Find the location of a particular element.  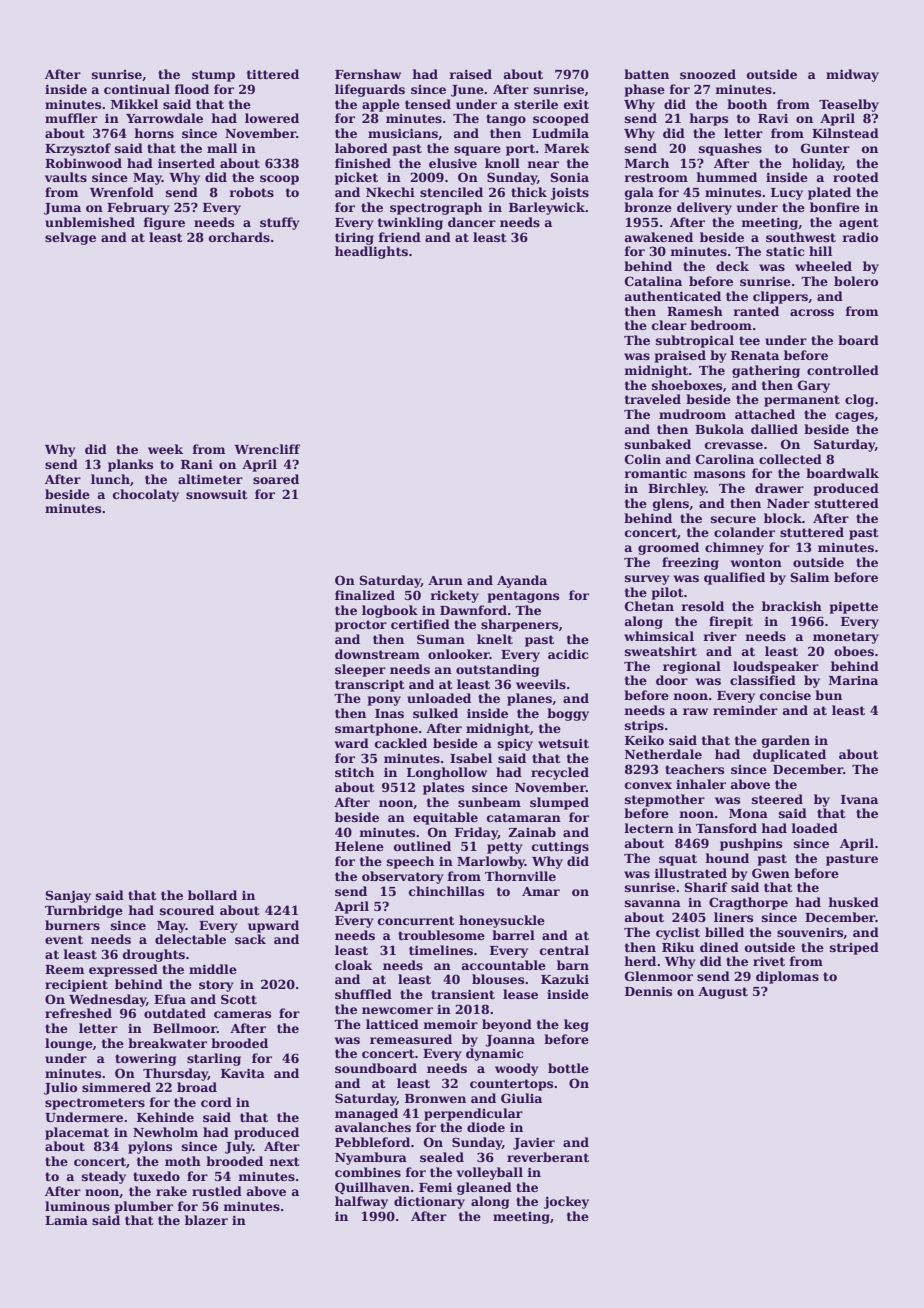

perpendicular is located at coordinates (473, 1114).
